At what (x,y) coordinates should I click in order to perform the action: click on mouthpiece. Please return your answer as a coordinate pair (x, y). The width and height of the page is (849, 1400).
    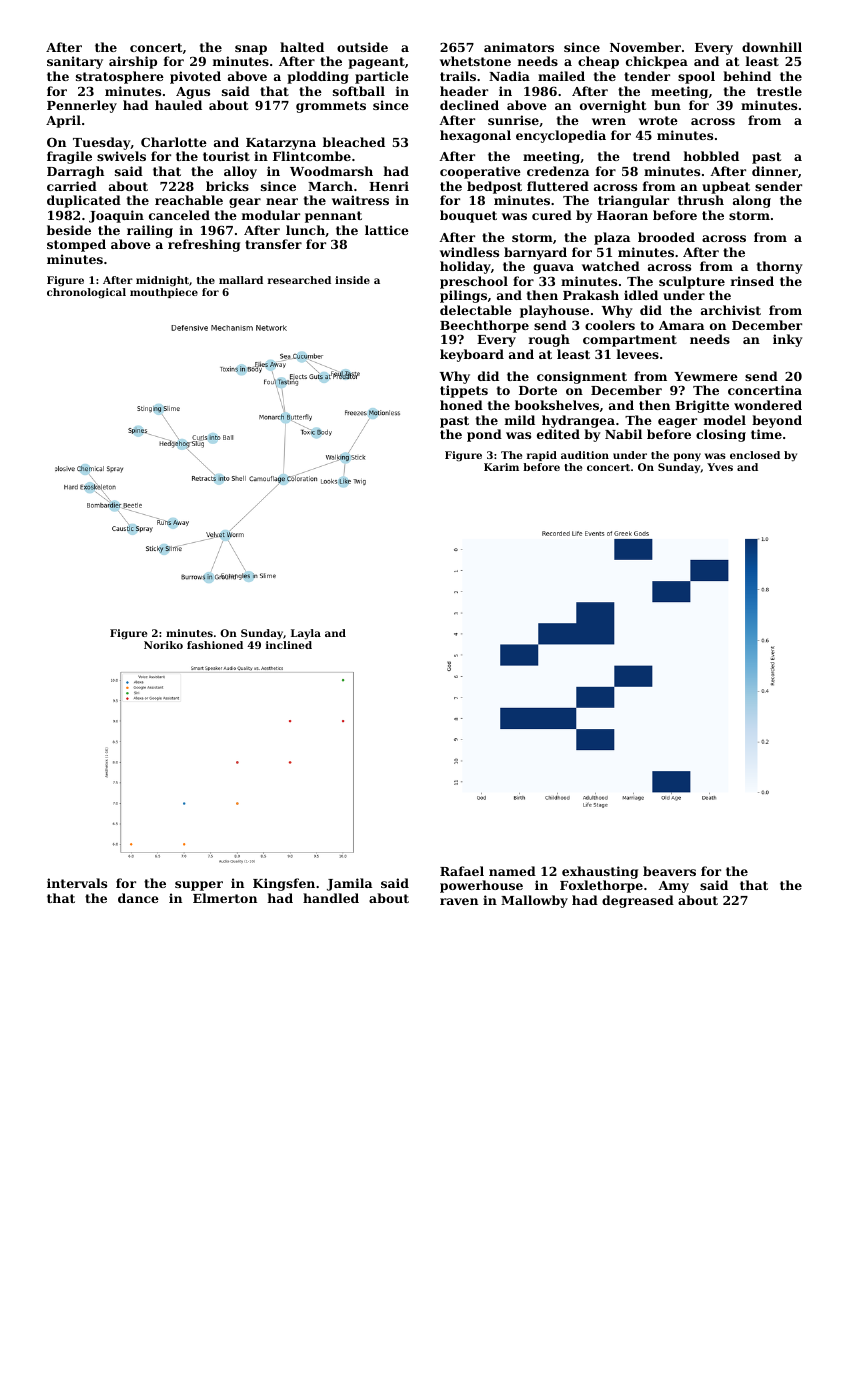
    Looking at the image, I should click on (164, 293).
